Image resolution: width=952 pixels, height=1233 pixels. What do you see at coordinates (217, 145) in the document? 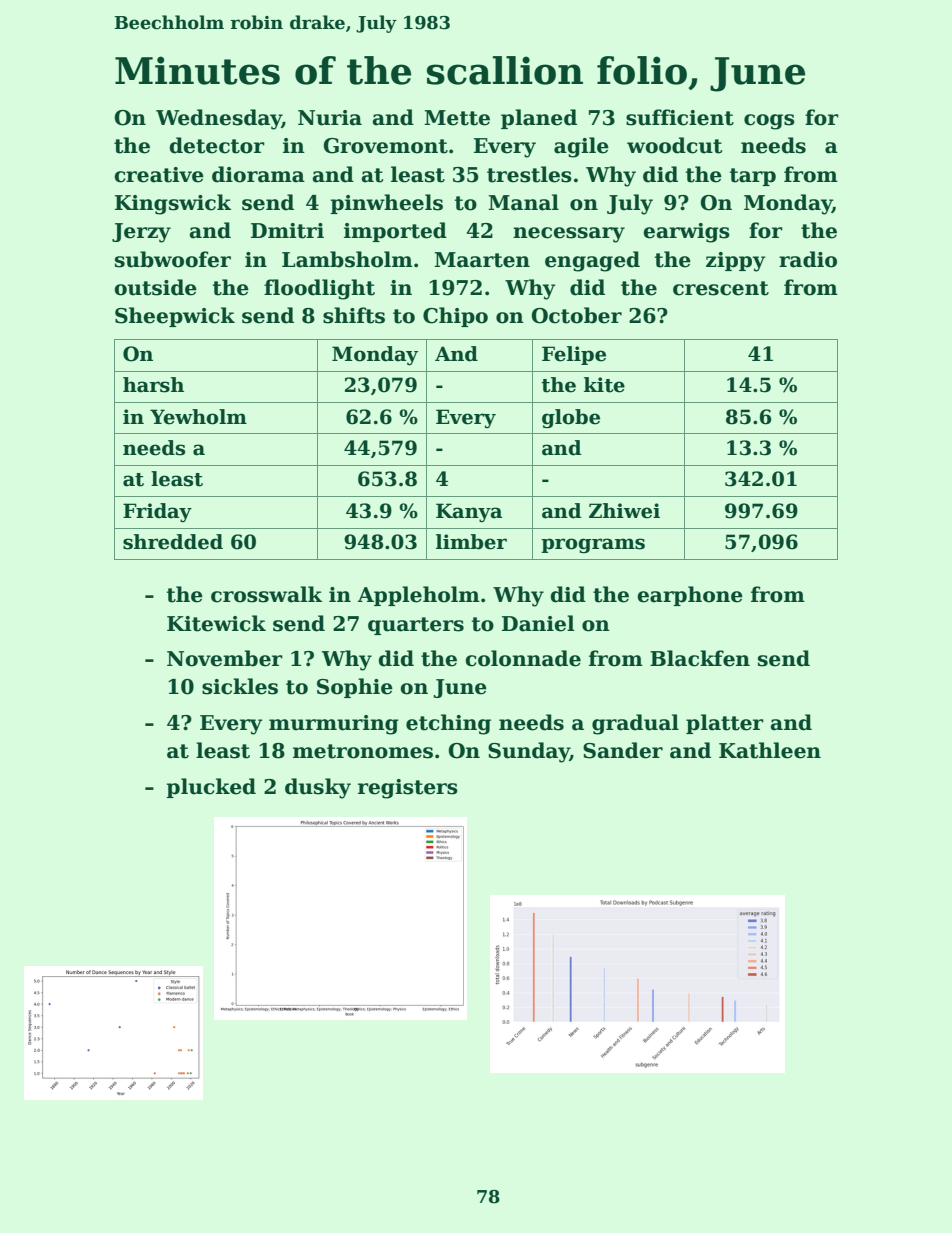
I see `detector` at bounding box center [217, 145].
